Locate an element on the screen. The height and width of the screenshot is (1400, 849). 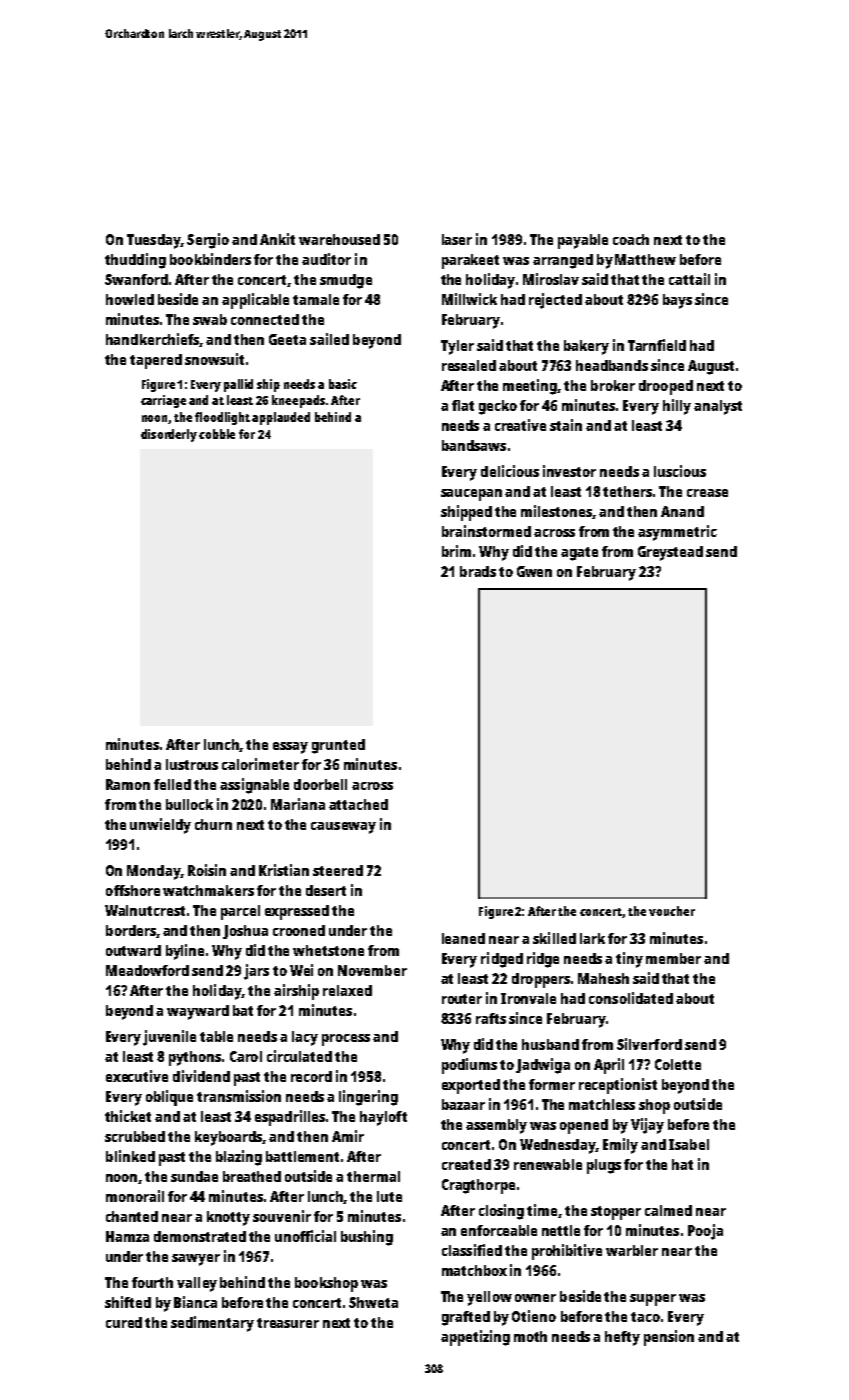
warehoused is located at coordinates (339, 239).
